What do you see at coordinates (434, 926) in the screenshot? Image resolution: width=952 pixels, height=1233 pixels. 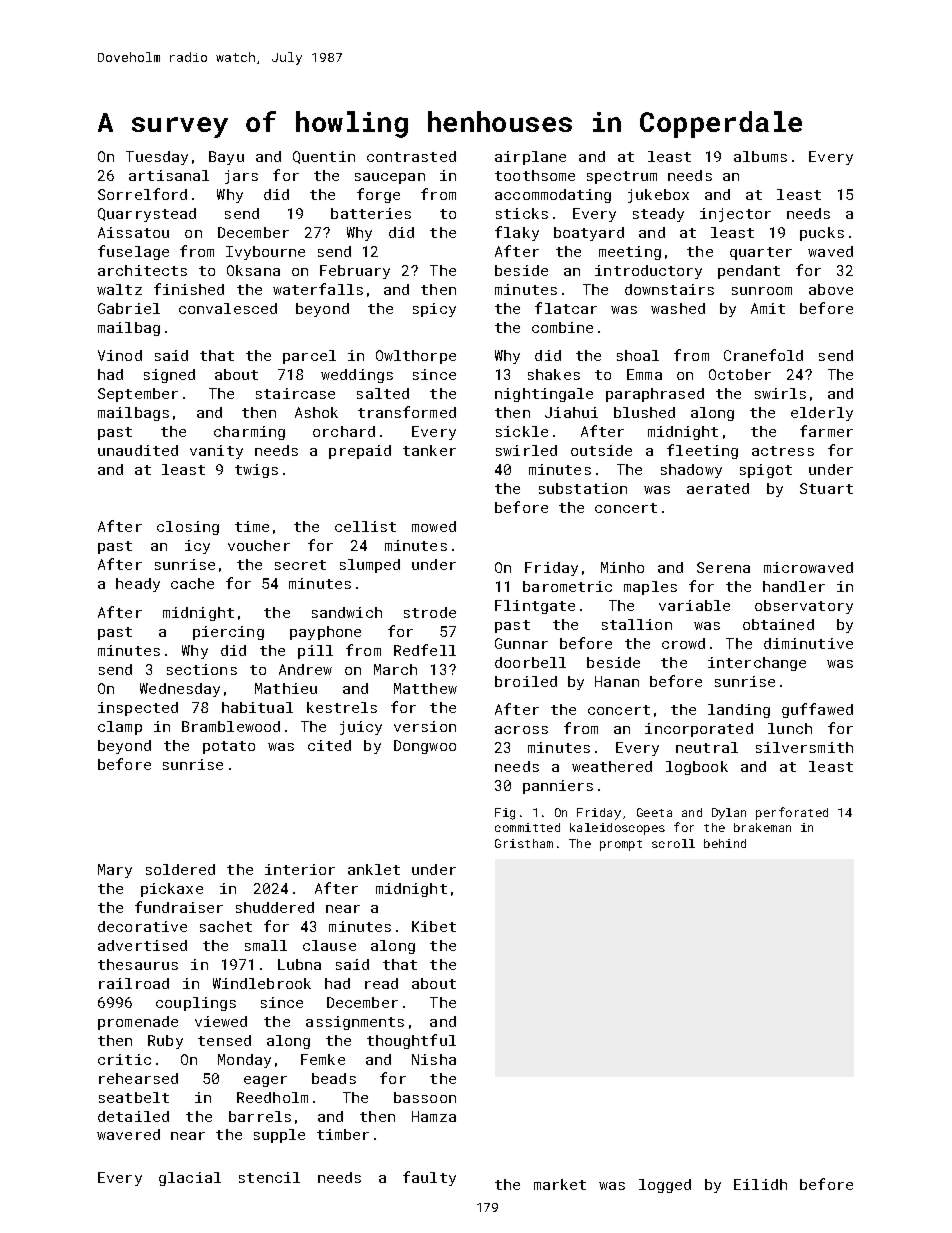 I see `Kibet` at bounding box center [434, 926].
